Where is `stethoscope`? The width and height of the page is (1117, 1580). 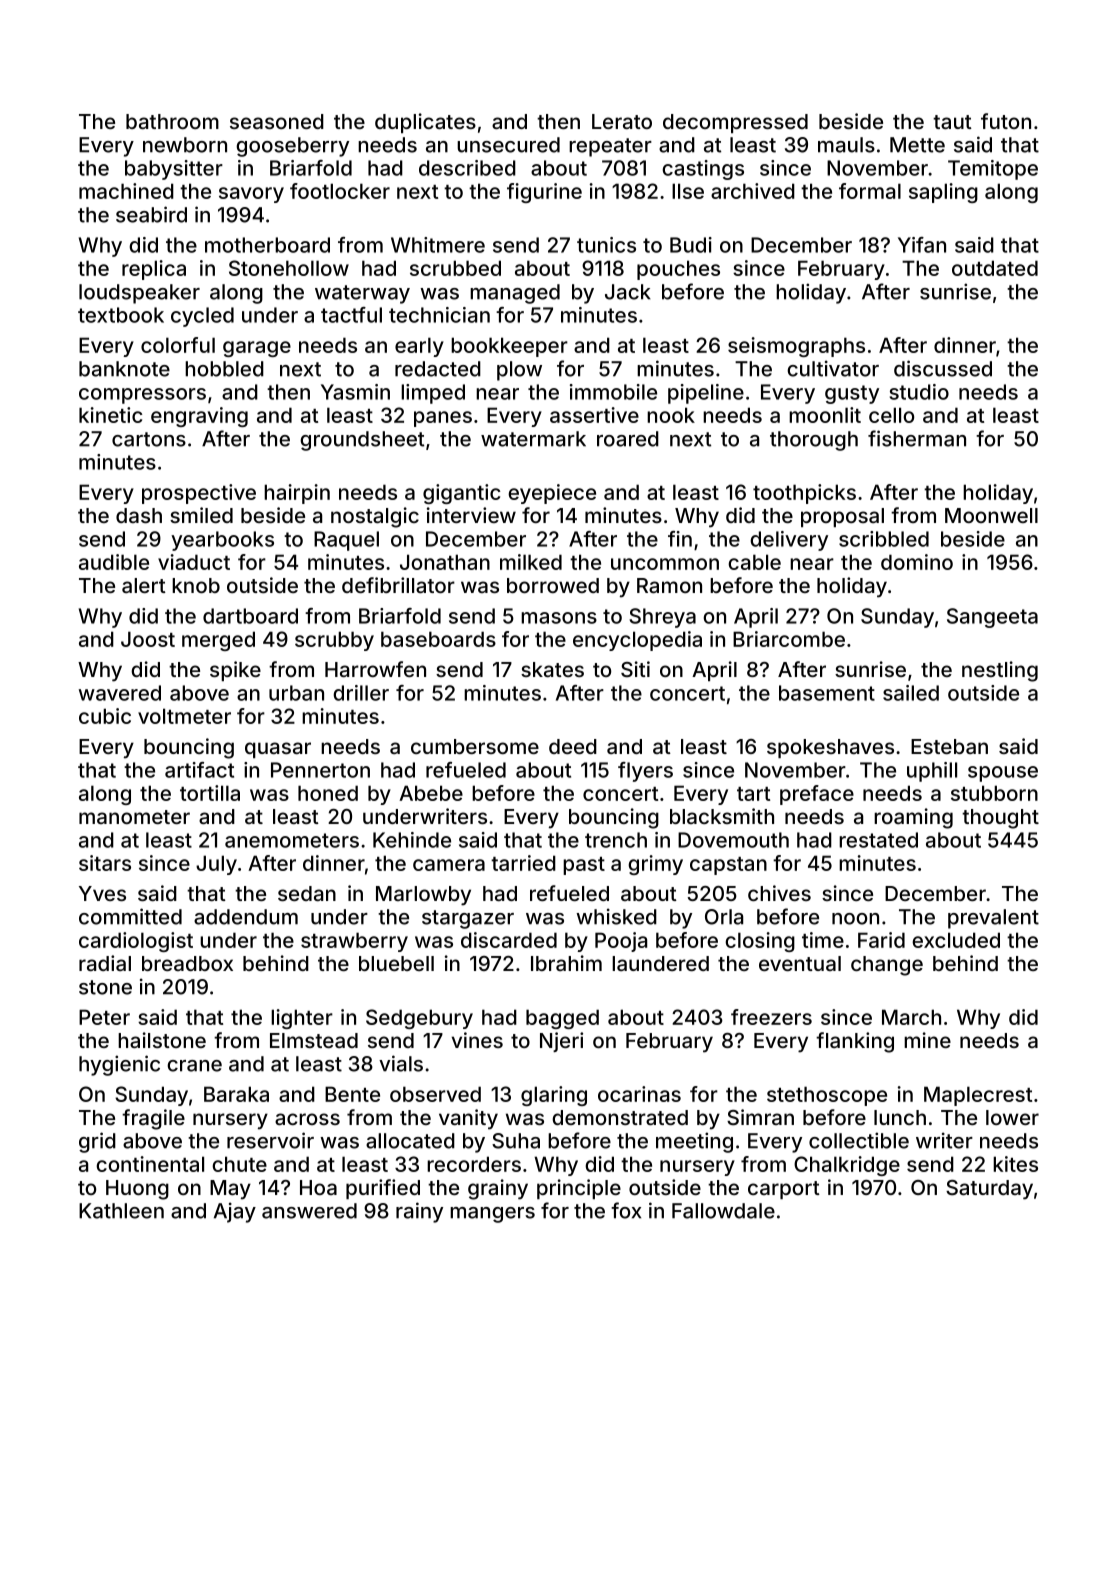 stethoscope is located at coordinates (827, 1096).
